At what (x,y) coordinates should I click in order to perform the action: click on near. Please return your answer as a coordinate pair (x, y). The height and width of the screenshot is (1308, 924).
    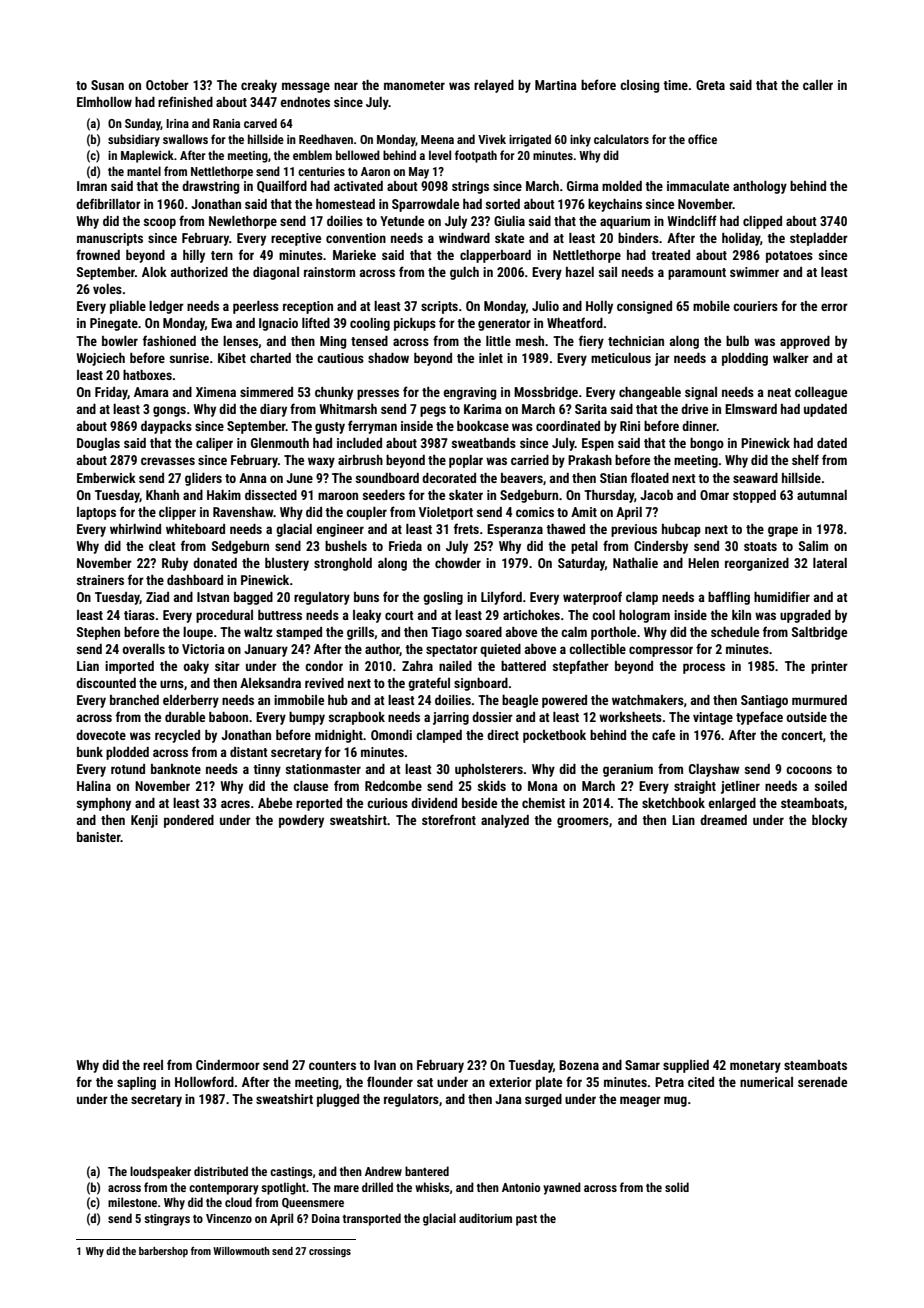
    Looking at the image, I should click on (346, 86).
